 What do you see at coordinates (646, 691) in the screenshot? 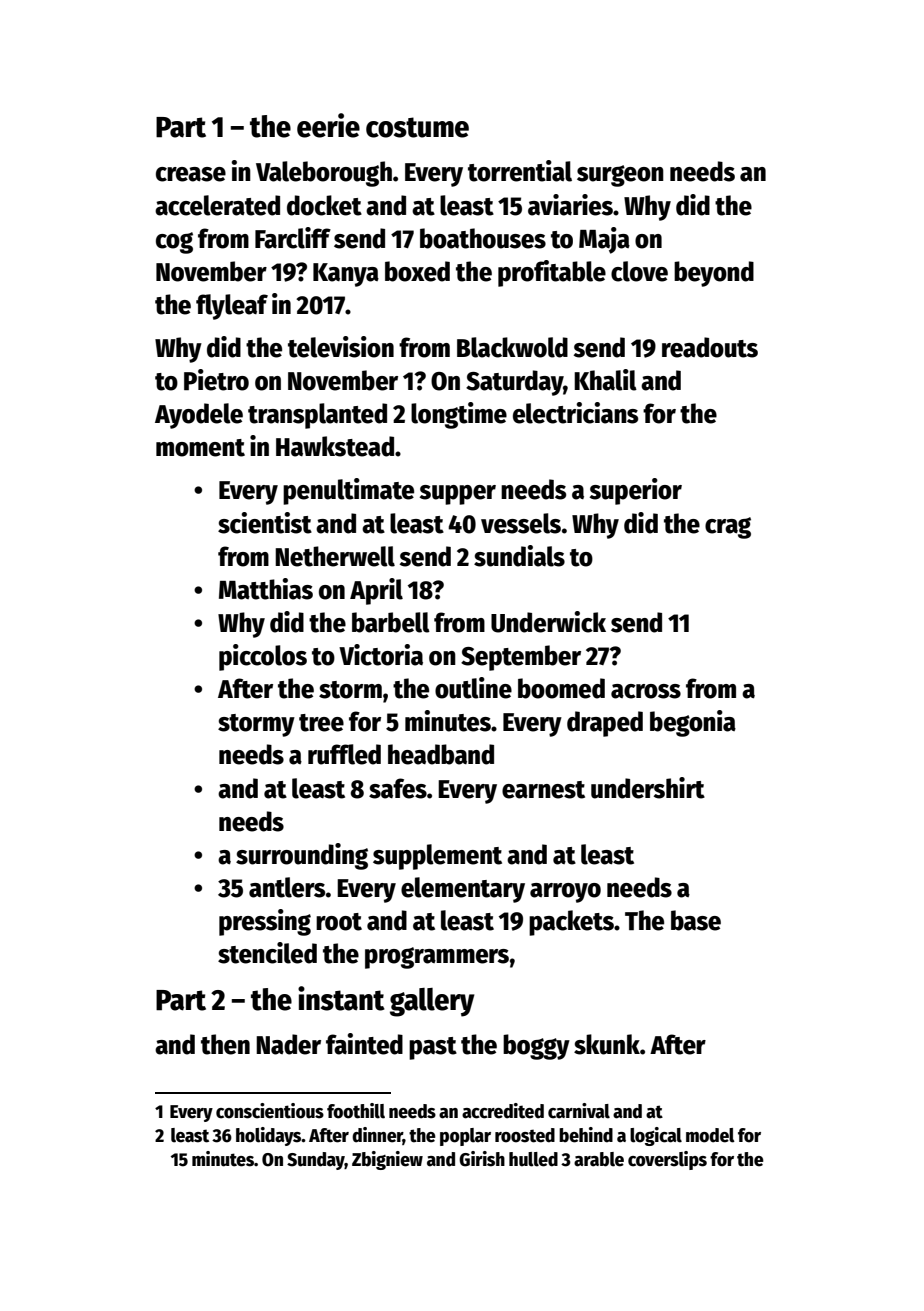
I see `across` at bounding box center [646, 691].
